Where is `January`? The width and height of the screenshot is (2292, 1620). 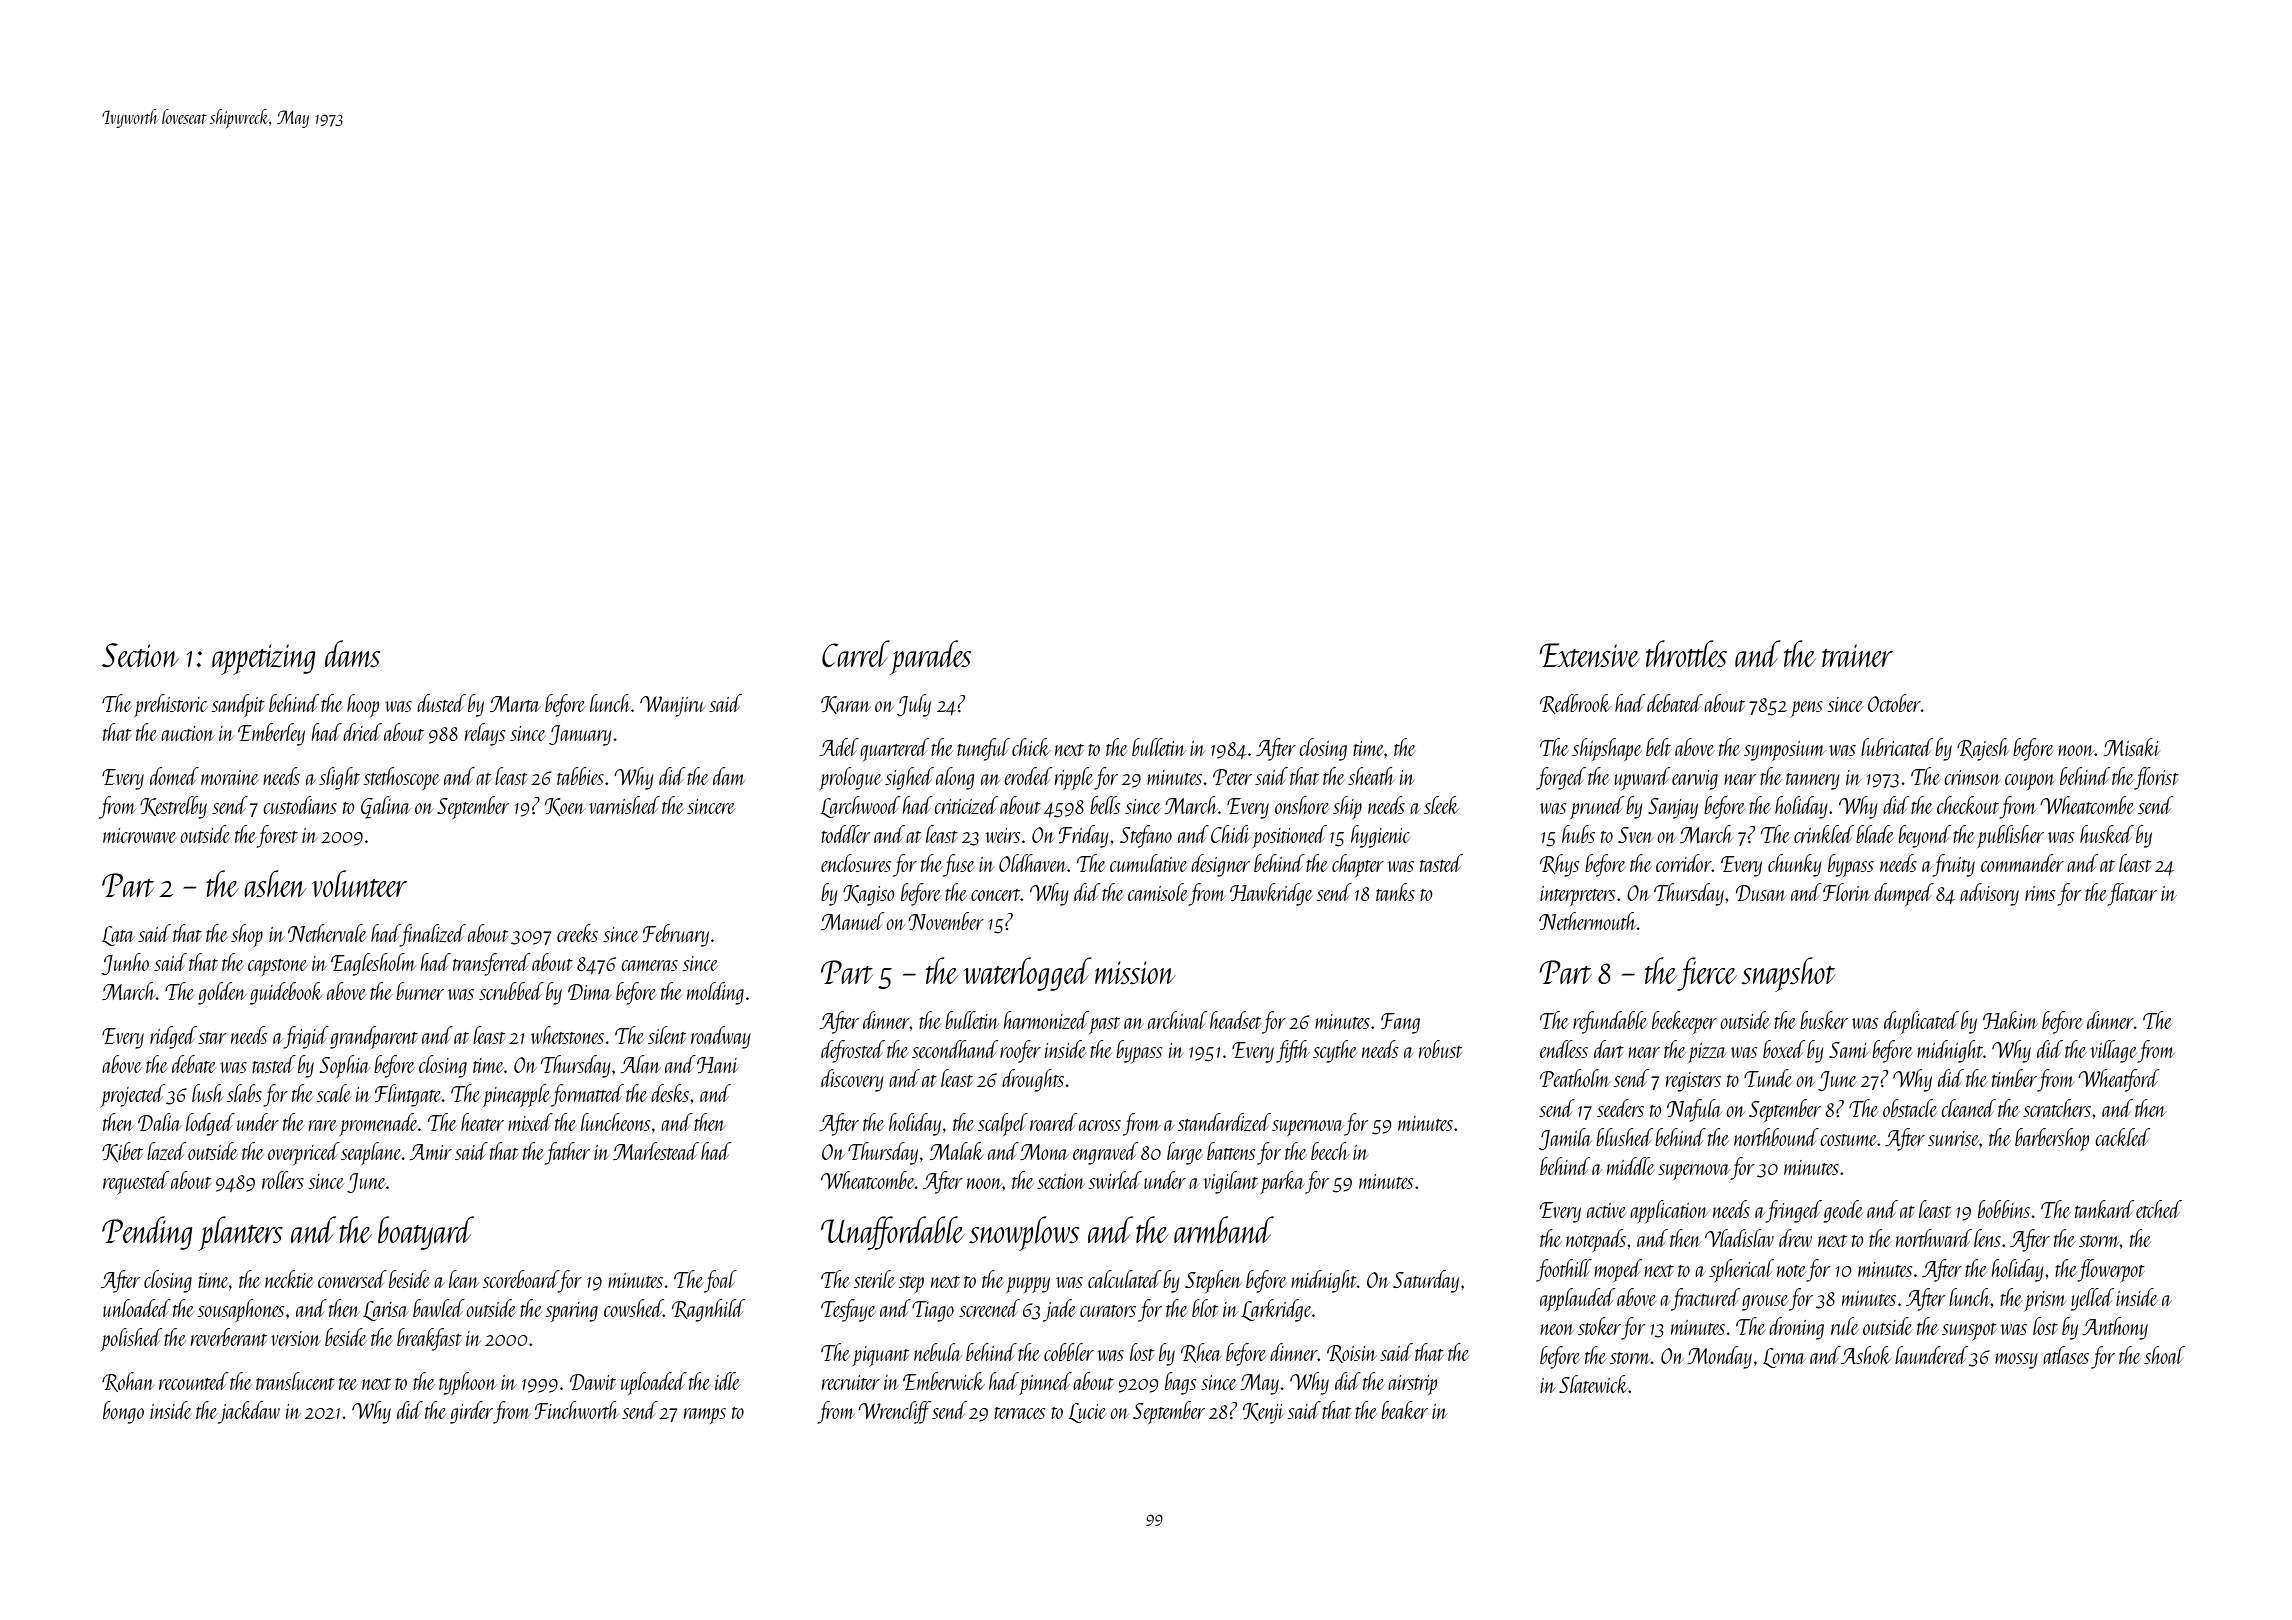
January is located at coordinates (580, 735).
